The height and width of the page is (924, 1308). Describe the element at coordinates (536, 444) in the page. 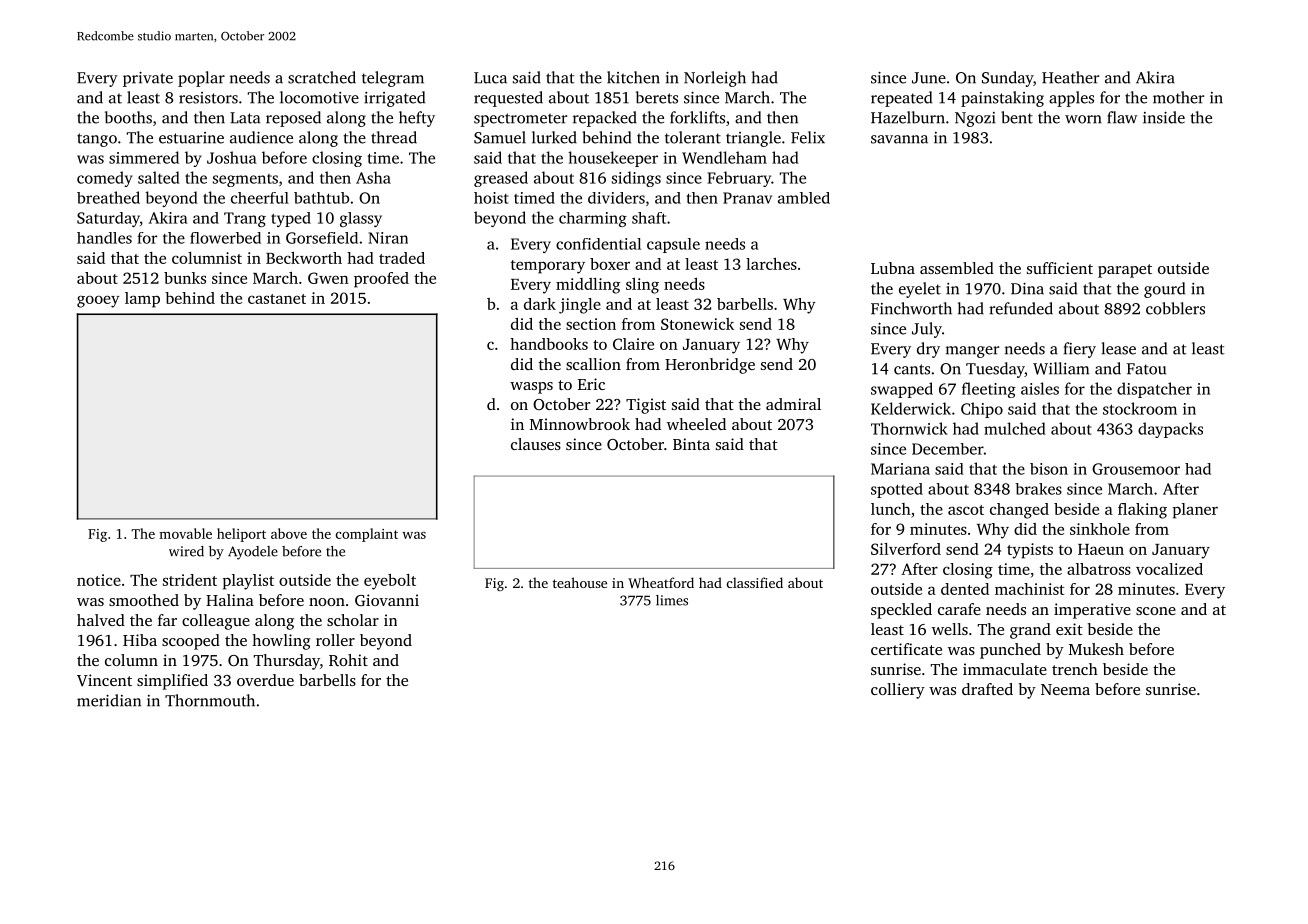

I see `clauses` at that location.
